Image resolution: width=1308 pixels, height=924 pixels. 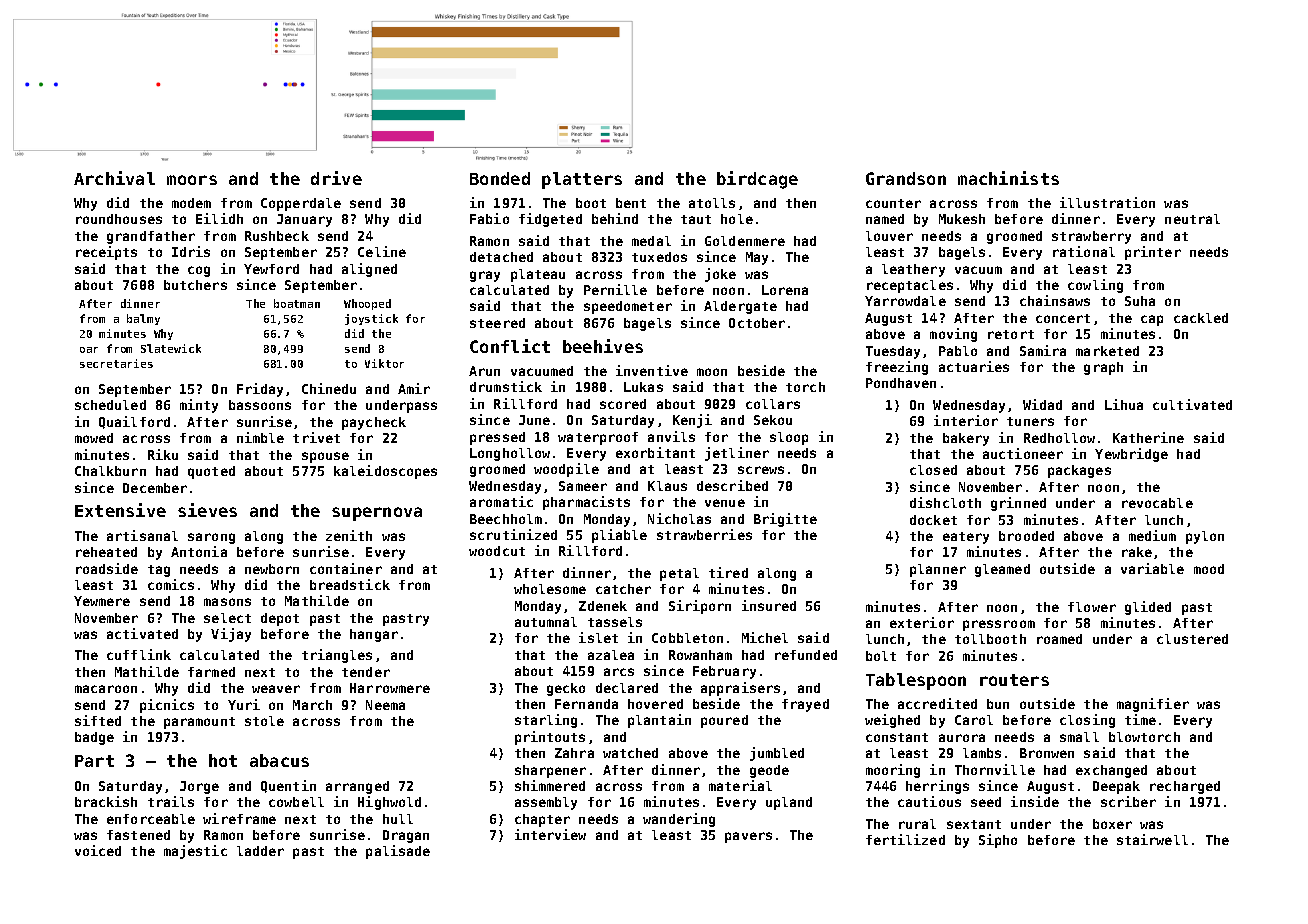 I want to click on Bonded, so click(x=500, y=178).
